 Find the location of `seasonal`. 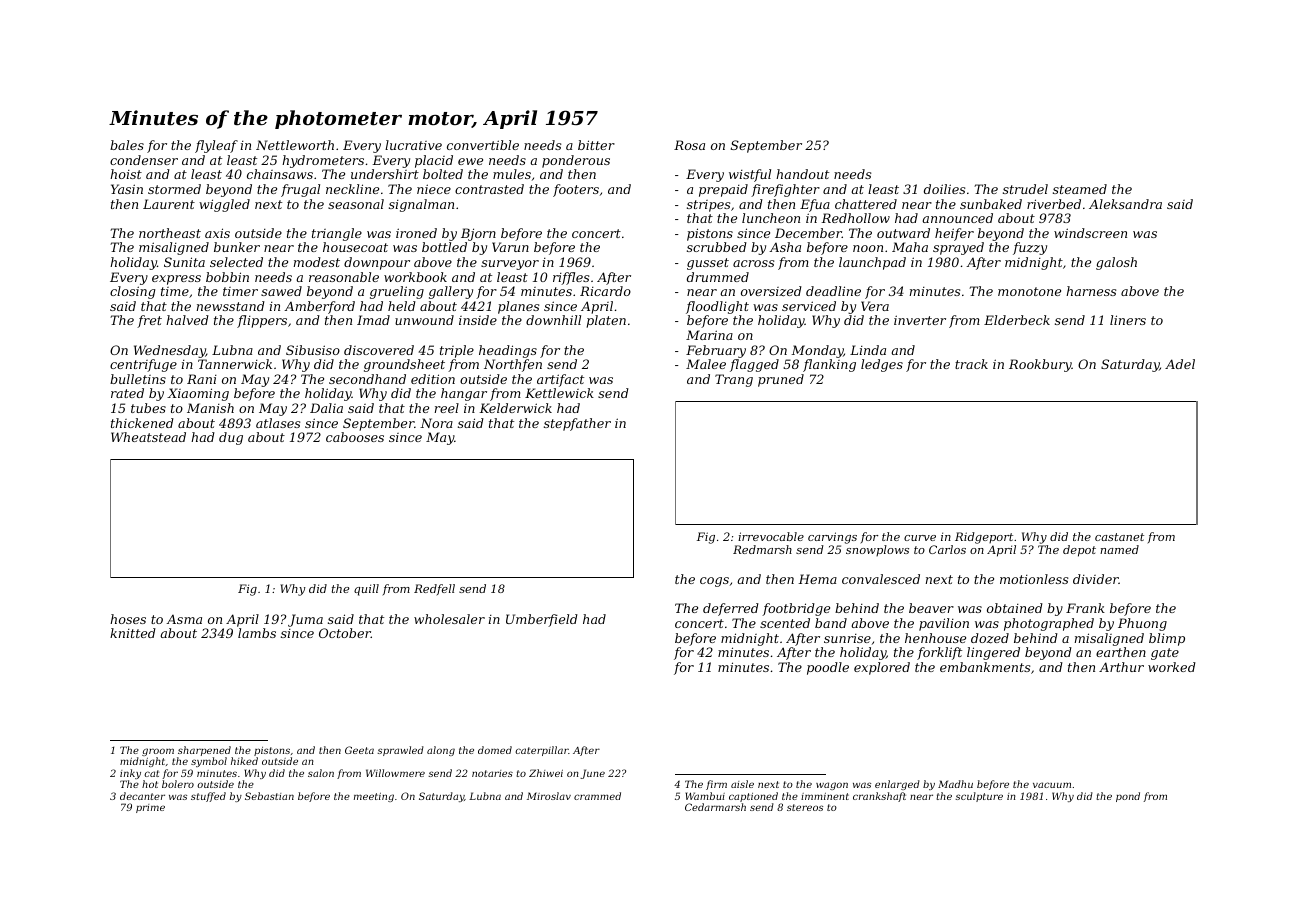

seasonal is located at coordinates (356, 204).
